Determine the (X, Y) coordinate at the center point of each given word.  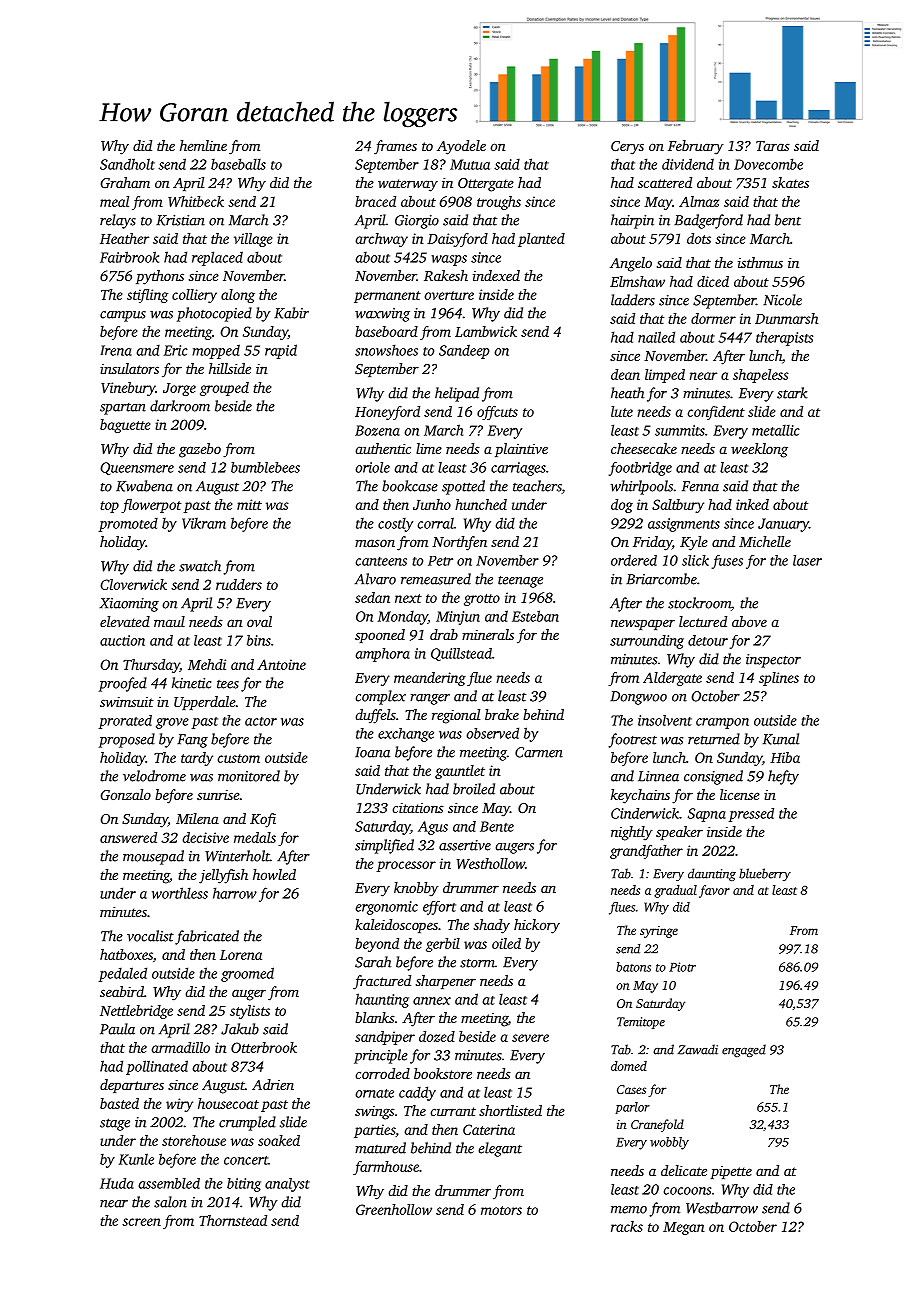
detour (708, 640)
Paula (117, 1029)
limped (665, 376)
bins (259, 640)
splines (779, 679)
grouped (224, 389)
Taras (773, 146)
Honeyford (387, 413)
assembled (169, 1183)
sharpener (446, 982)
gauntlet (460, 772)
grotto (482, 600)
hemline (203, 145)
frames (395, 147)
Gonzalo (126, 794)
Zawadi (698, 1049)
